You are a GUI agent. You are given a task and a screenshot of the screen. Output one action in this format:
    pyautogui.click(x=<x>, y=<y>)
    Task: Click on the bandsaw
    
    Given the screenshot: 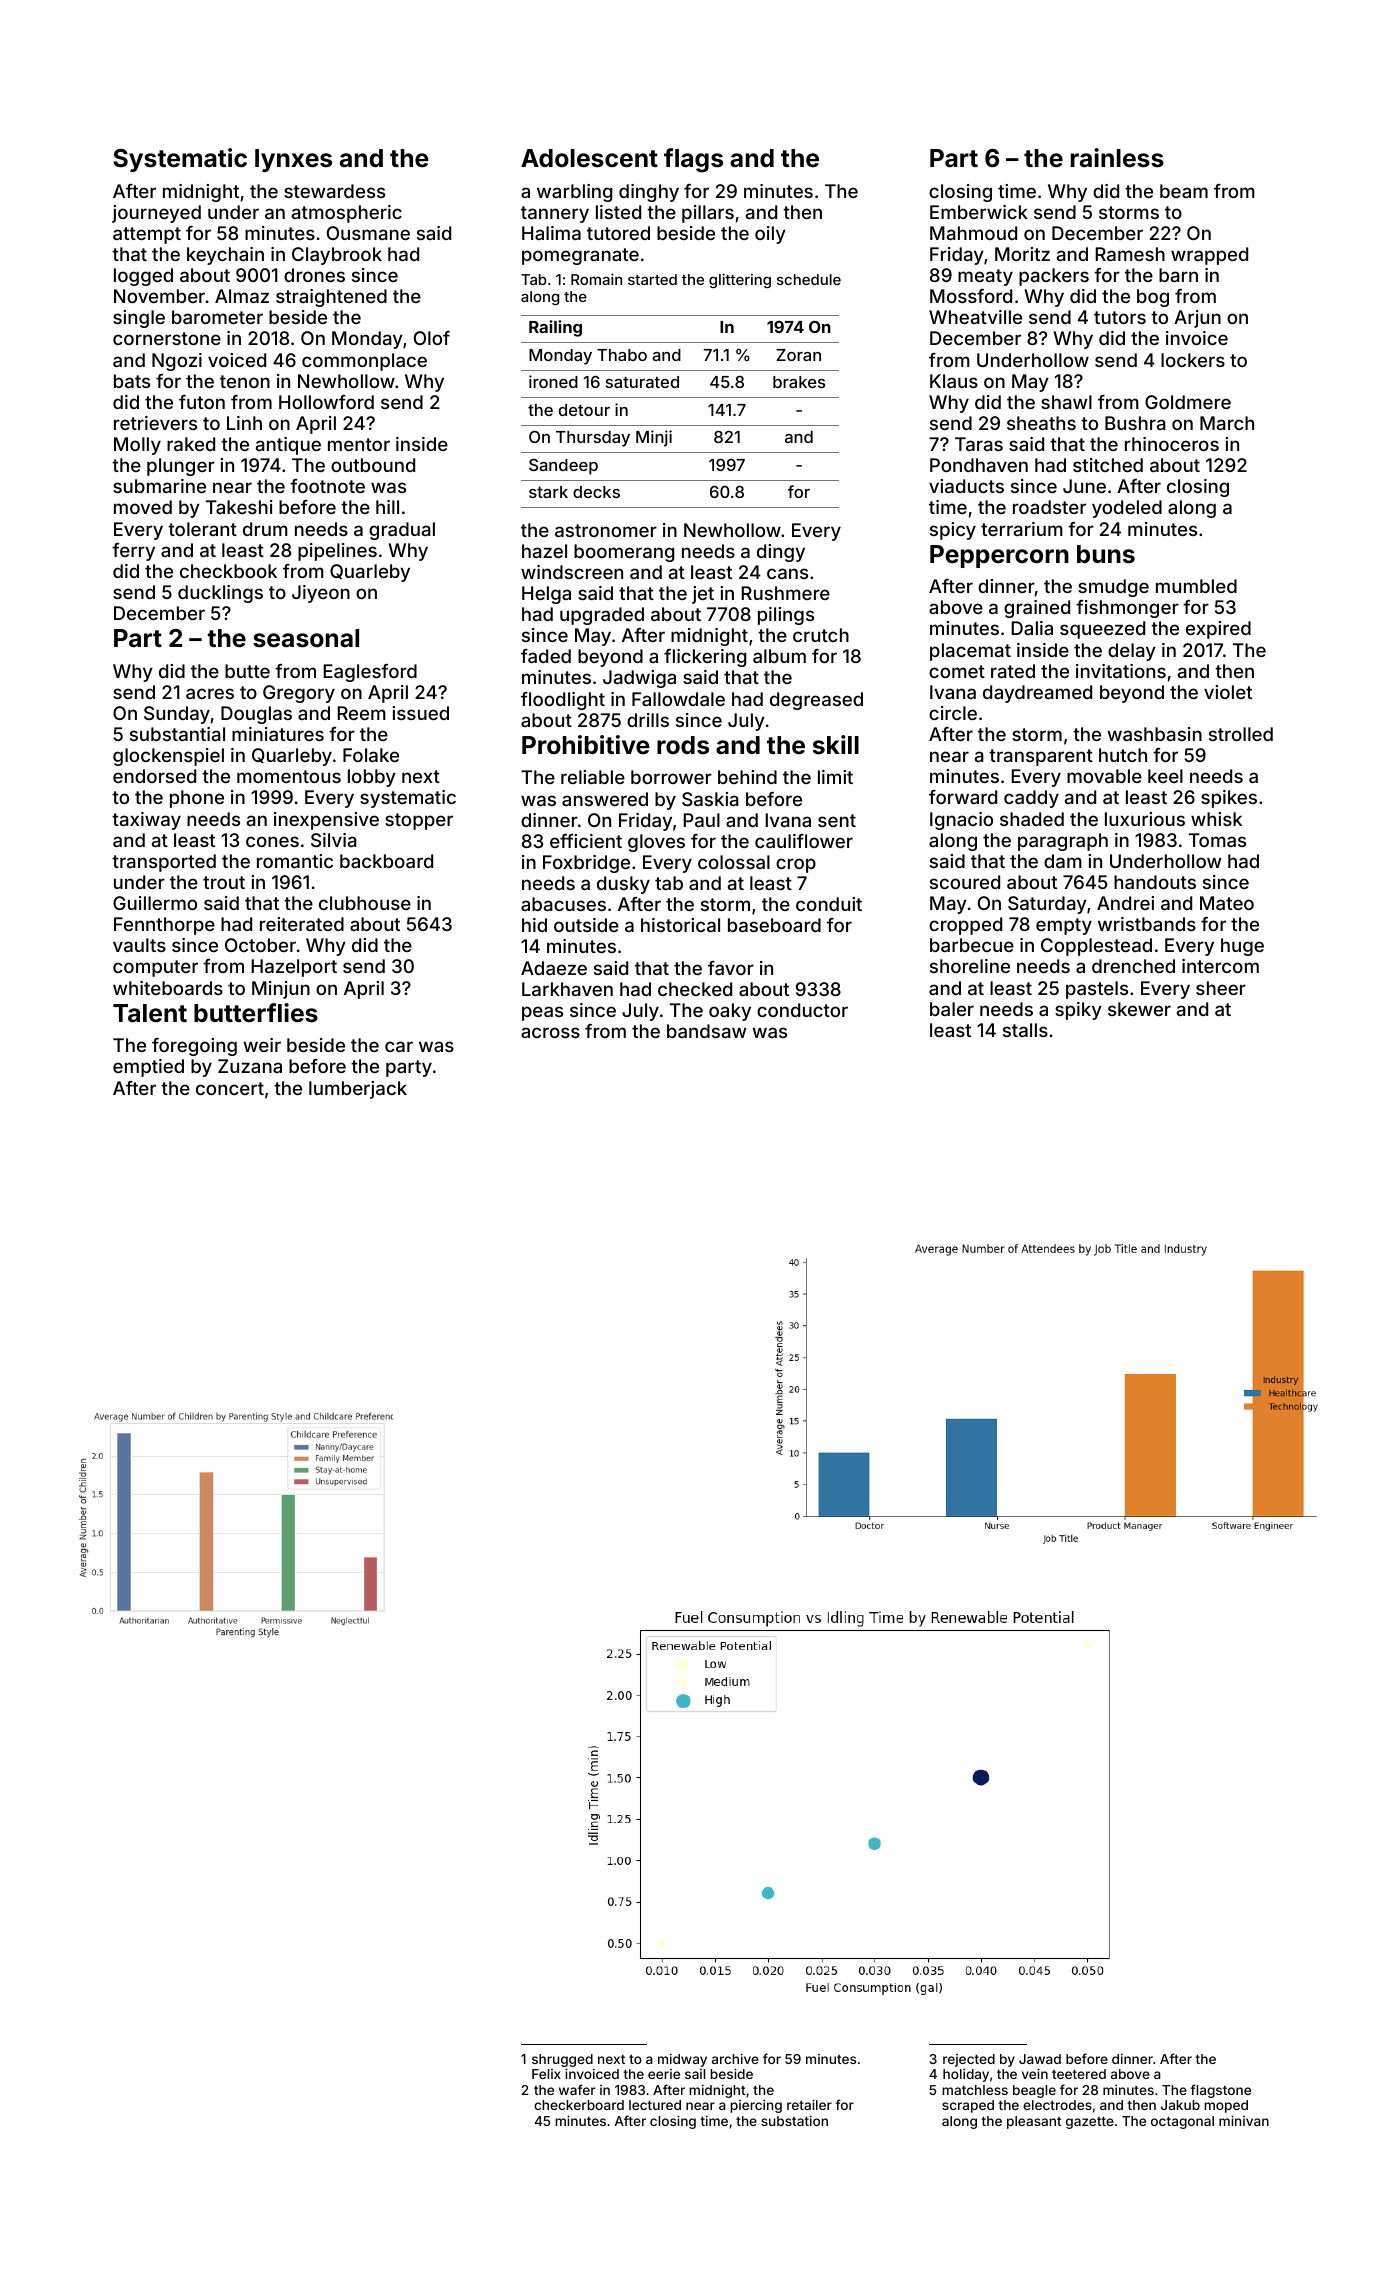 What is the action you would take?
    pyautogui.click(x=707, y=1031)
